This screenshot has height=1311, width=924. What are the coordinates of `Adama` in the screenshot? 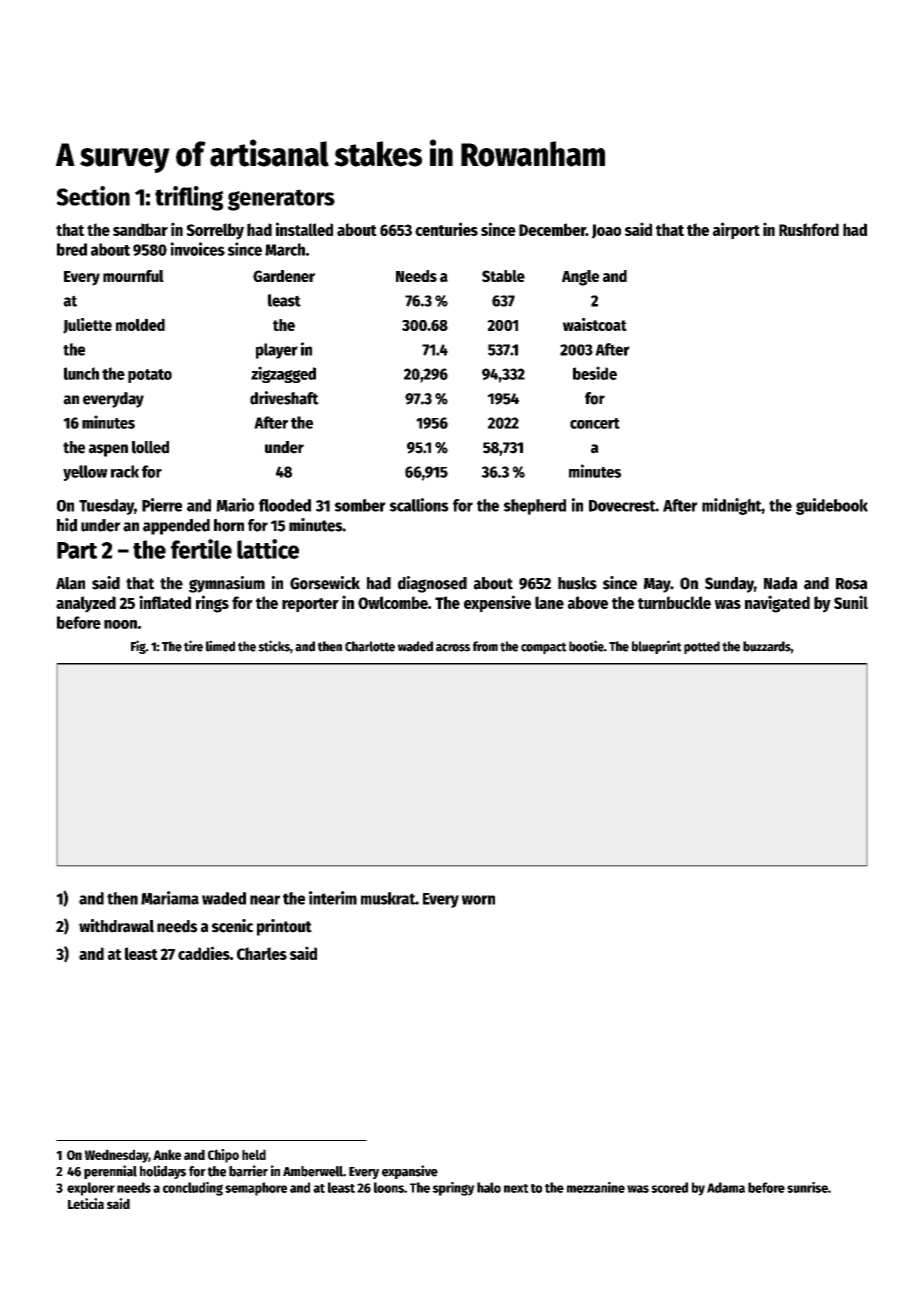 It's located at (726, 1187).
